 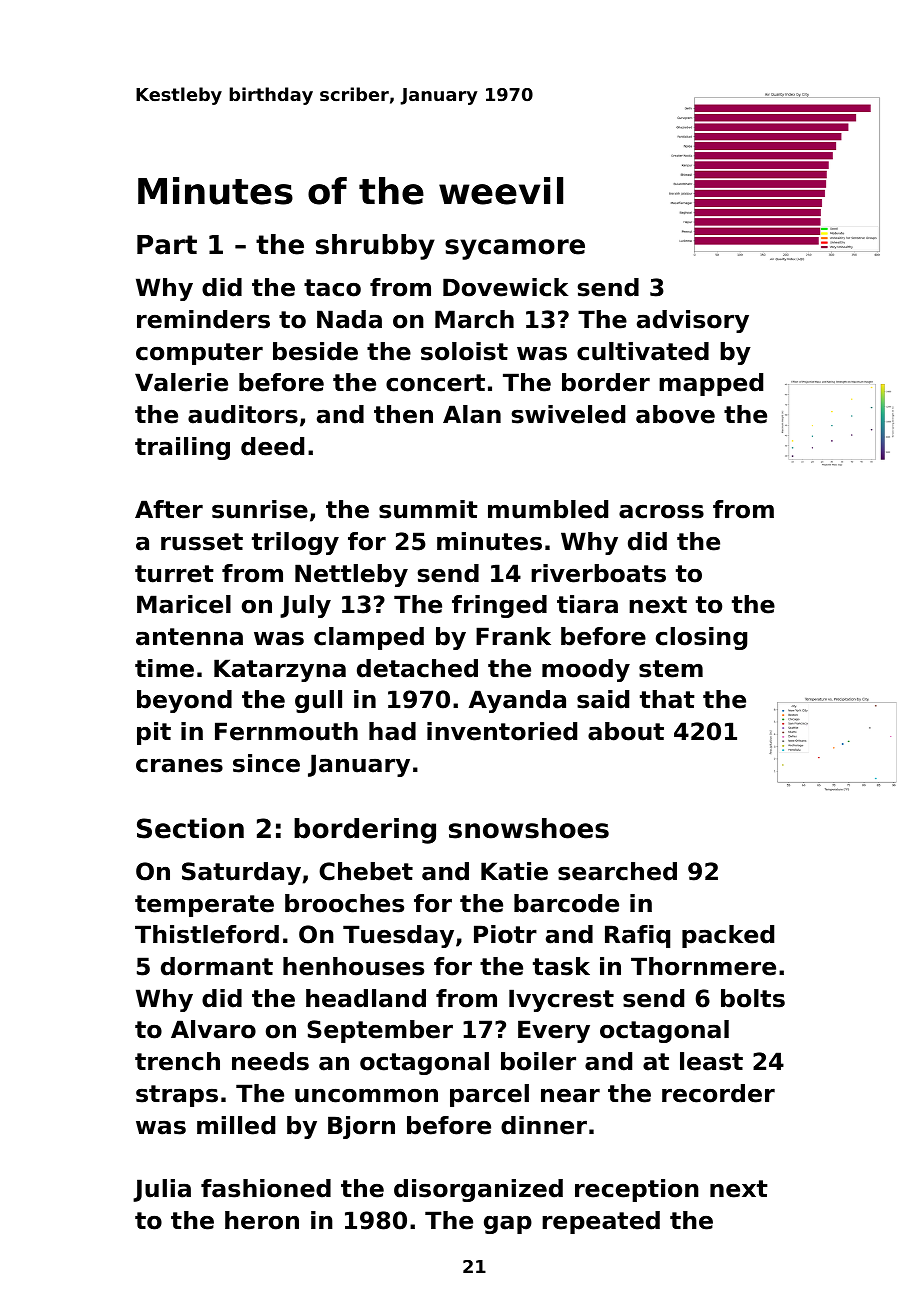 What do you see at coordinates (417, 668) in the screenshot?
I see `detached` at bounding box center [417, 668].
